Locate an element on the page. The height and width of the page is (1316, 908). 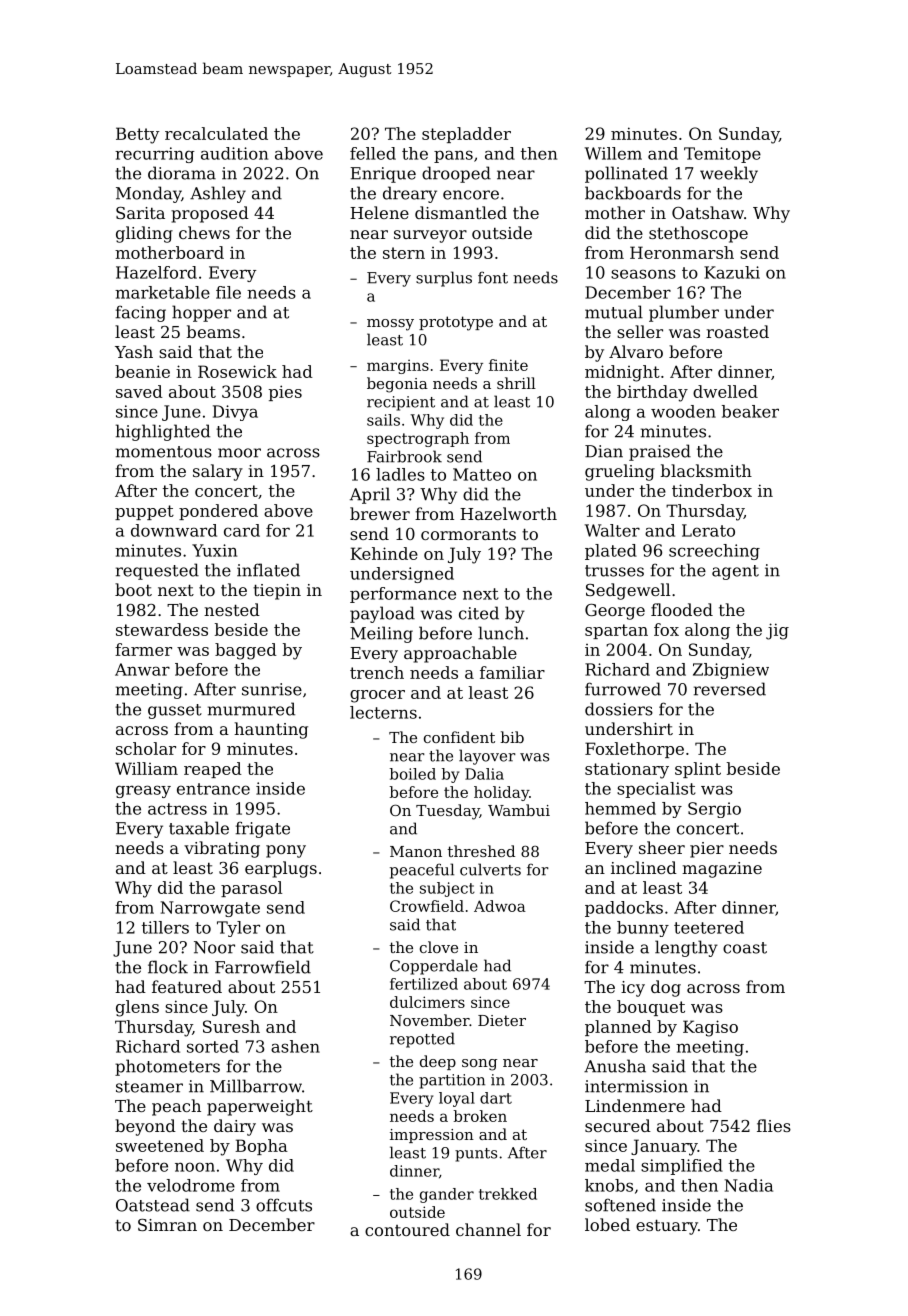
haunting is located at coordinates (271, 730).
